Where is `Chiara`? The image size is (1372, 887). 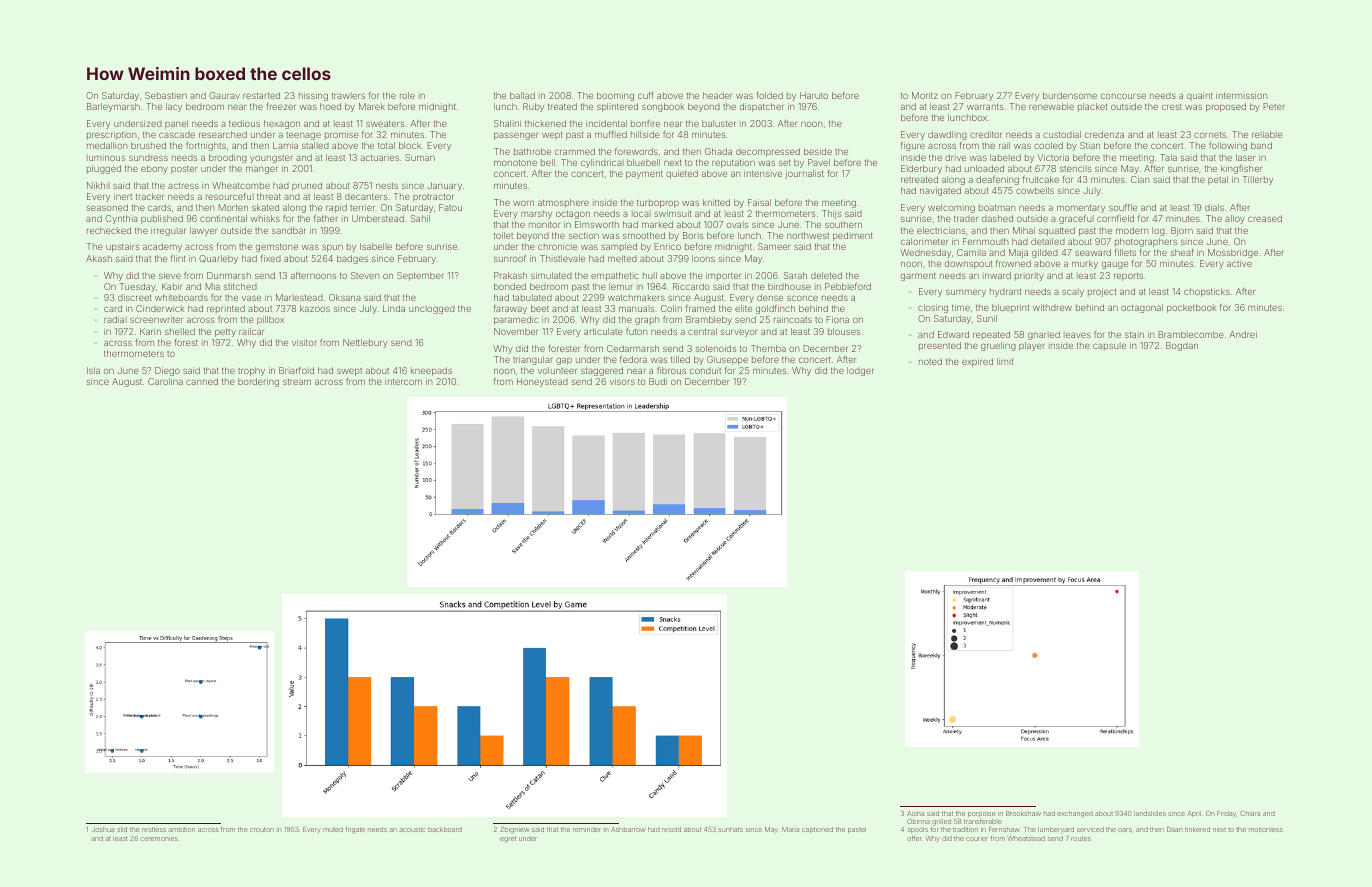
Chiara is located at coordinates (1250, 813).
